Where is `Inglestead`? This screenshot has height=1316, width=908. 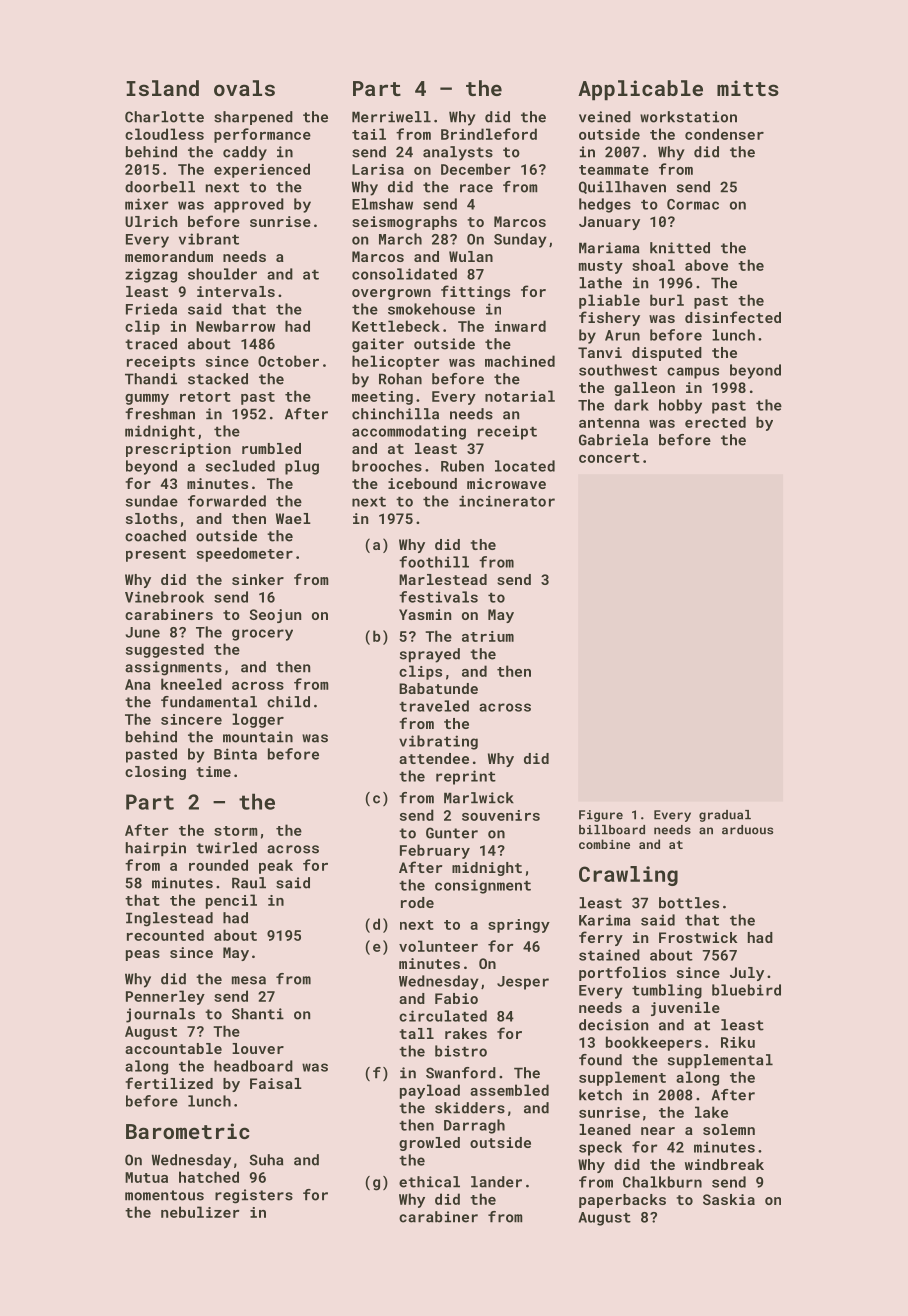 Inglestead is located at coordinates (169, 919).
